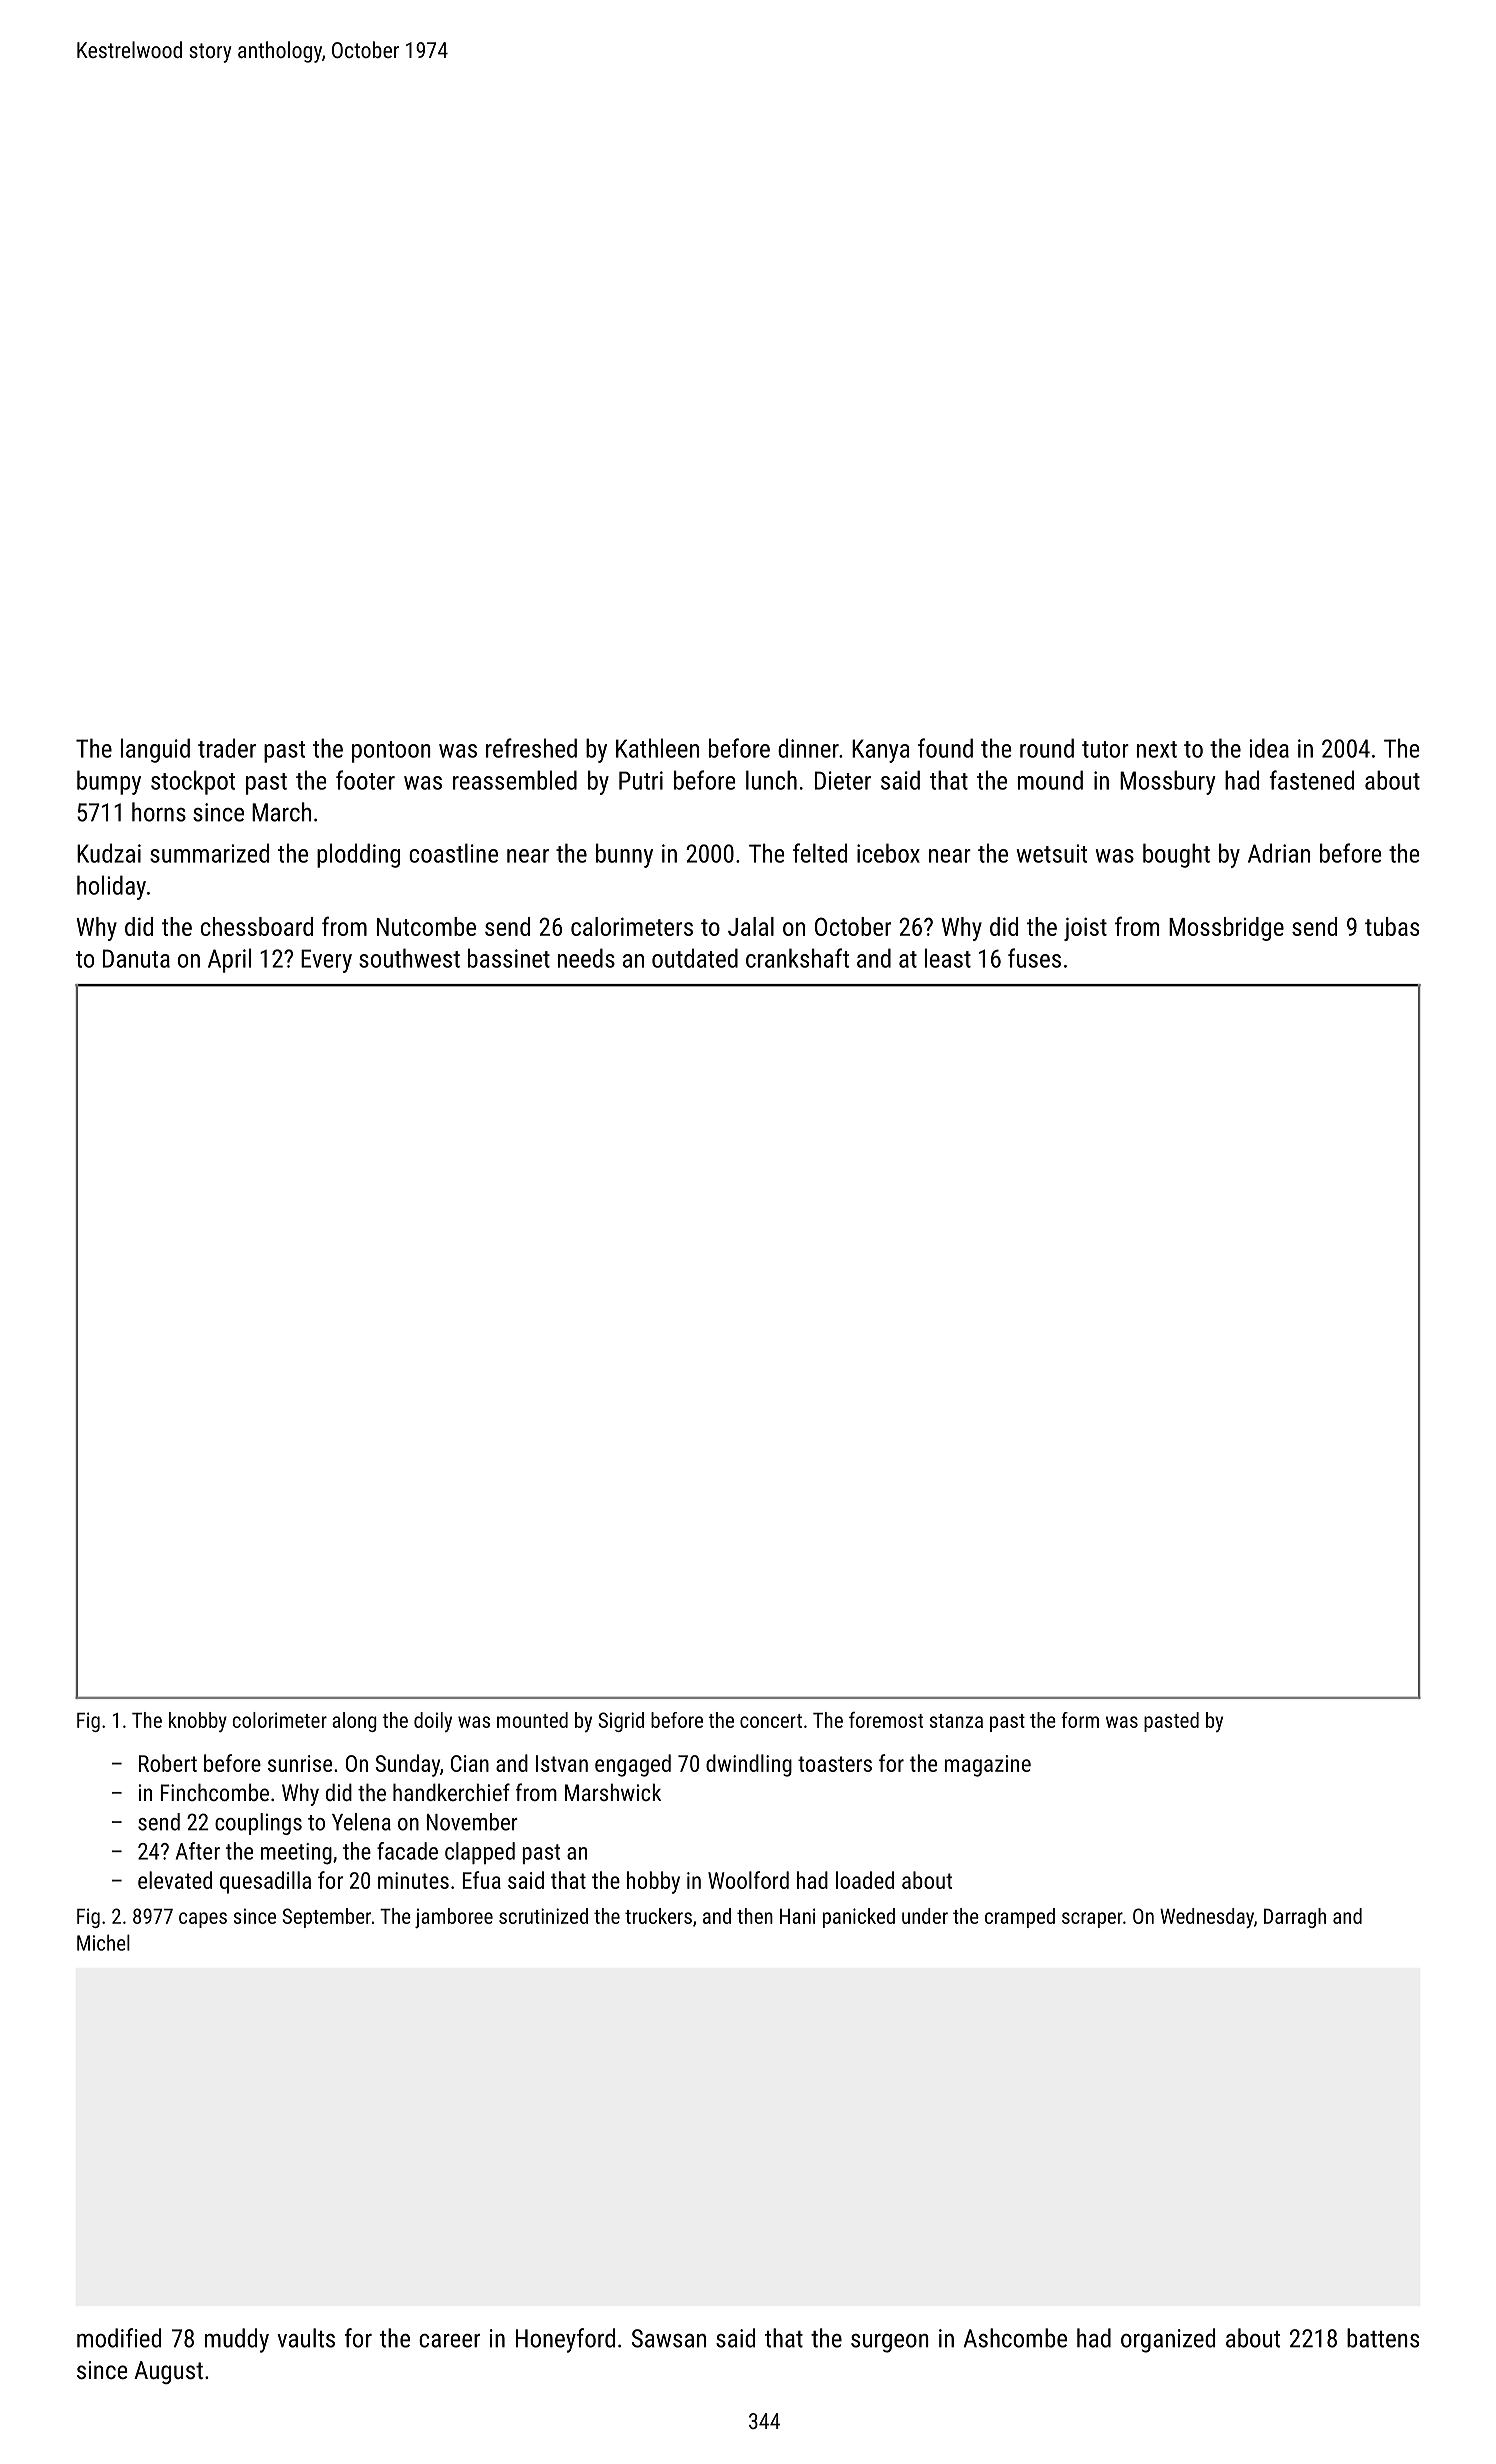 This image has width=1496, height=2464. Describe the element at coordinates (843, 780) in the image. I see `Dieter` at that location.
